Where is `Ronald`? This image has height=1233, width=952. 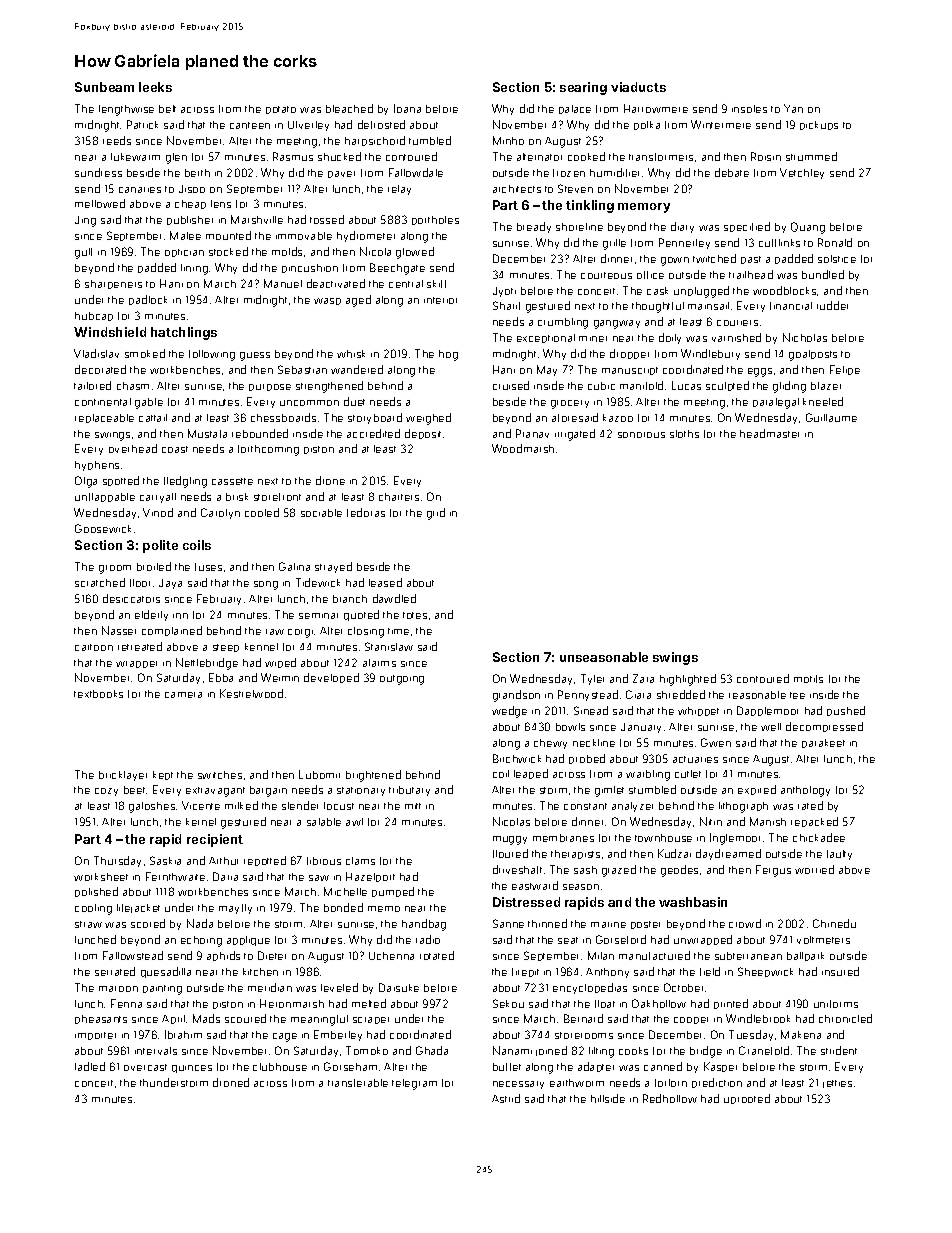
Ronald is located at coordinates (835, 242).
